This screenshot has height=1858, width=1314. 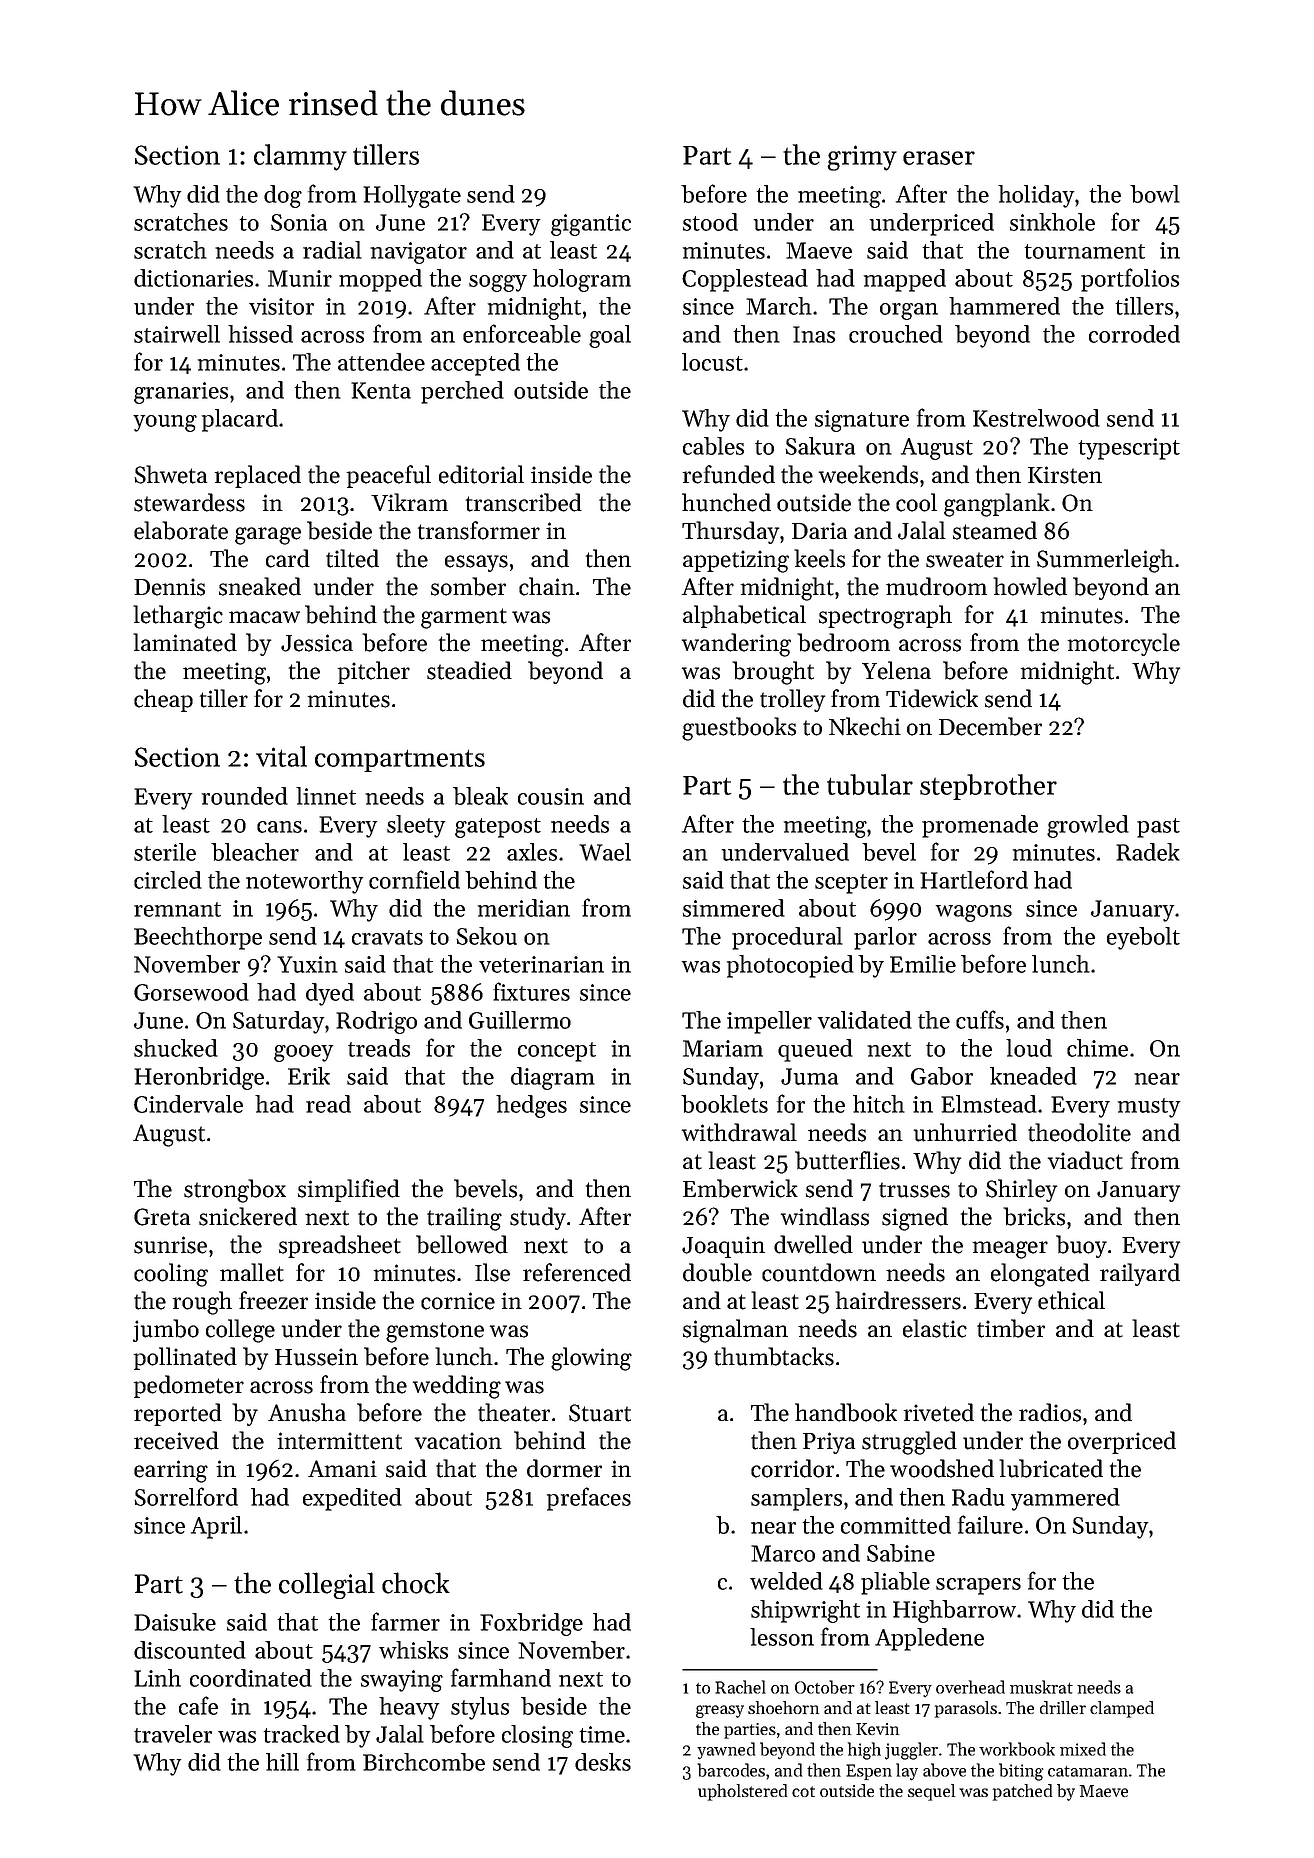 I want to click on ethical, so click(x=1071, y=1300).
